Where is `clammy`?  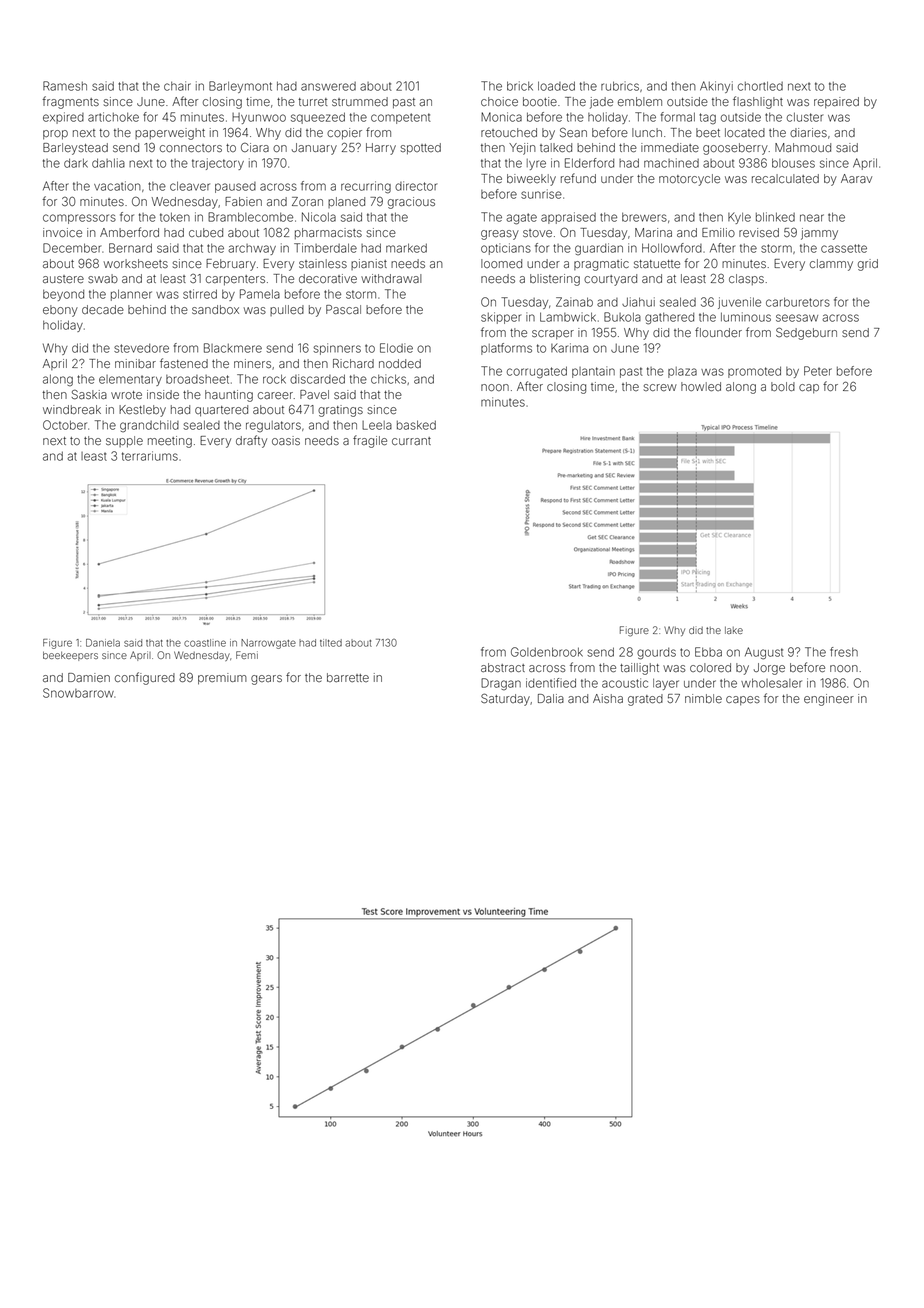 clammy is located at coordinates (831, 265).
